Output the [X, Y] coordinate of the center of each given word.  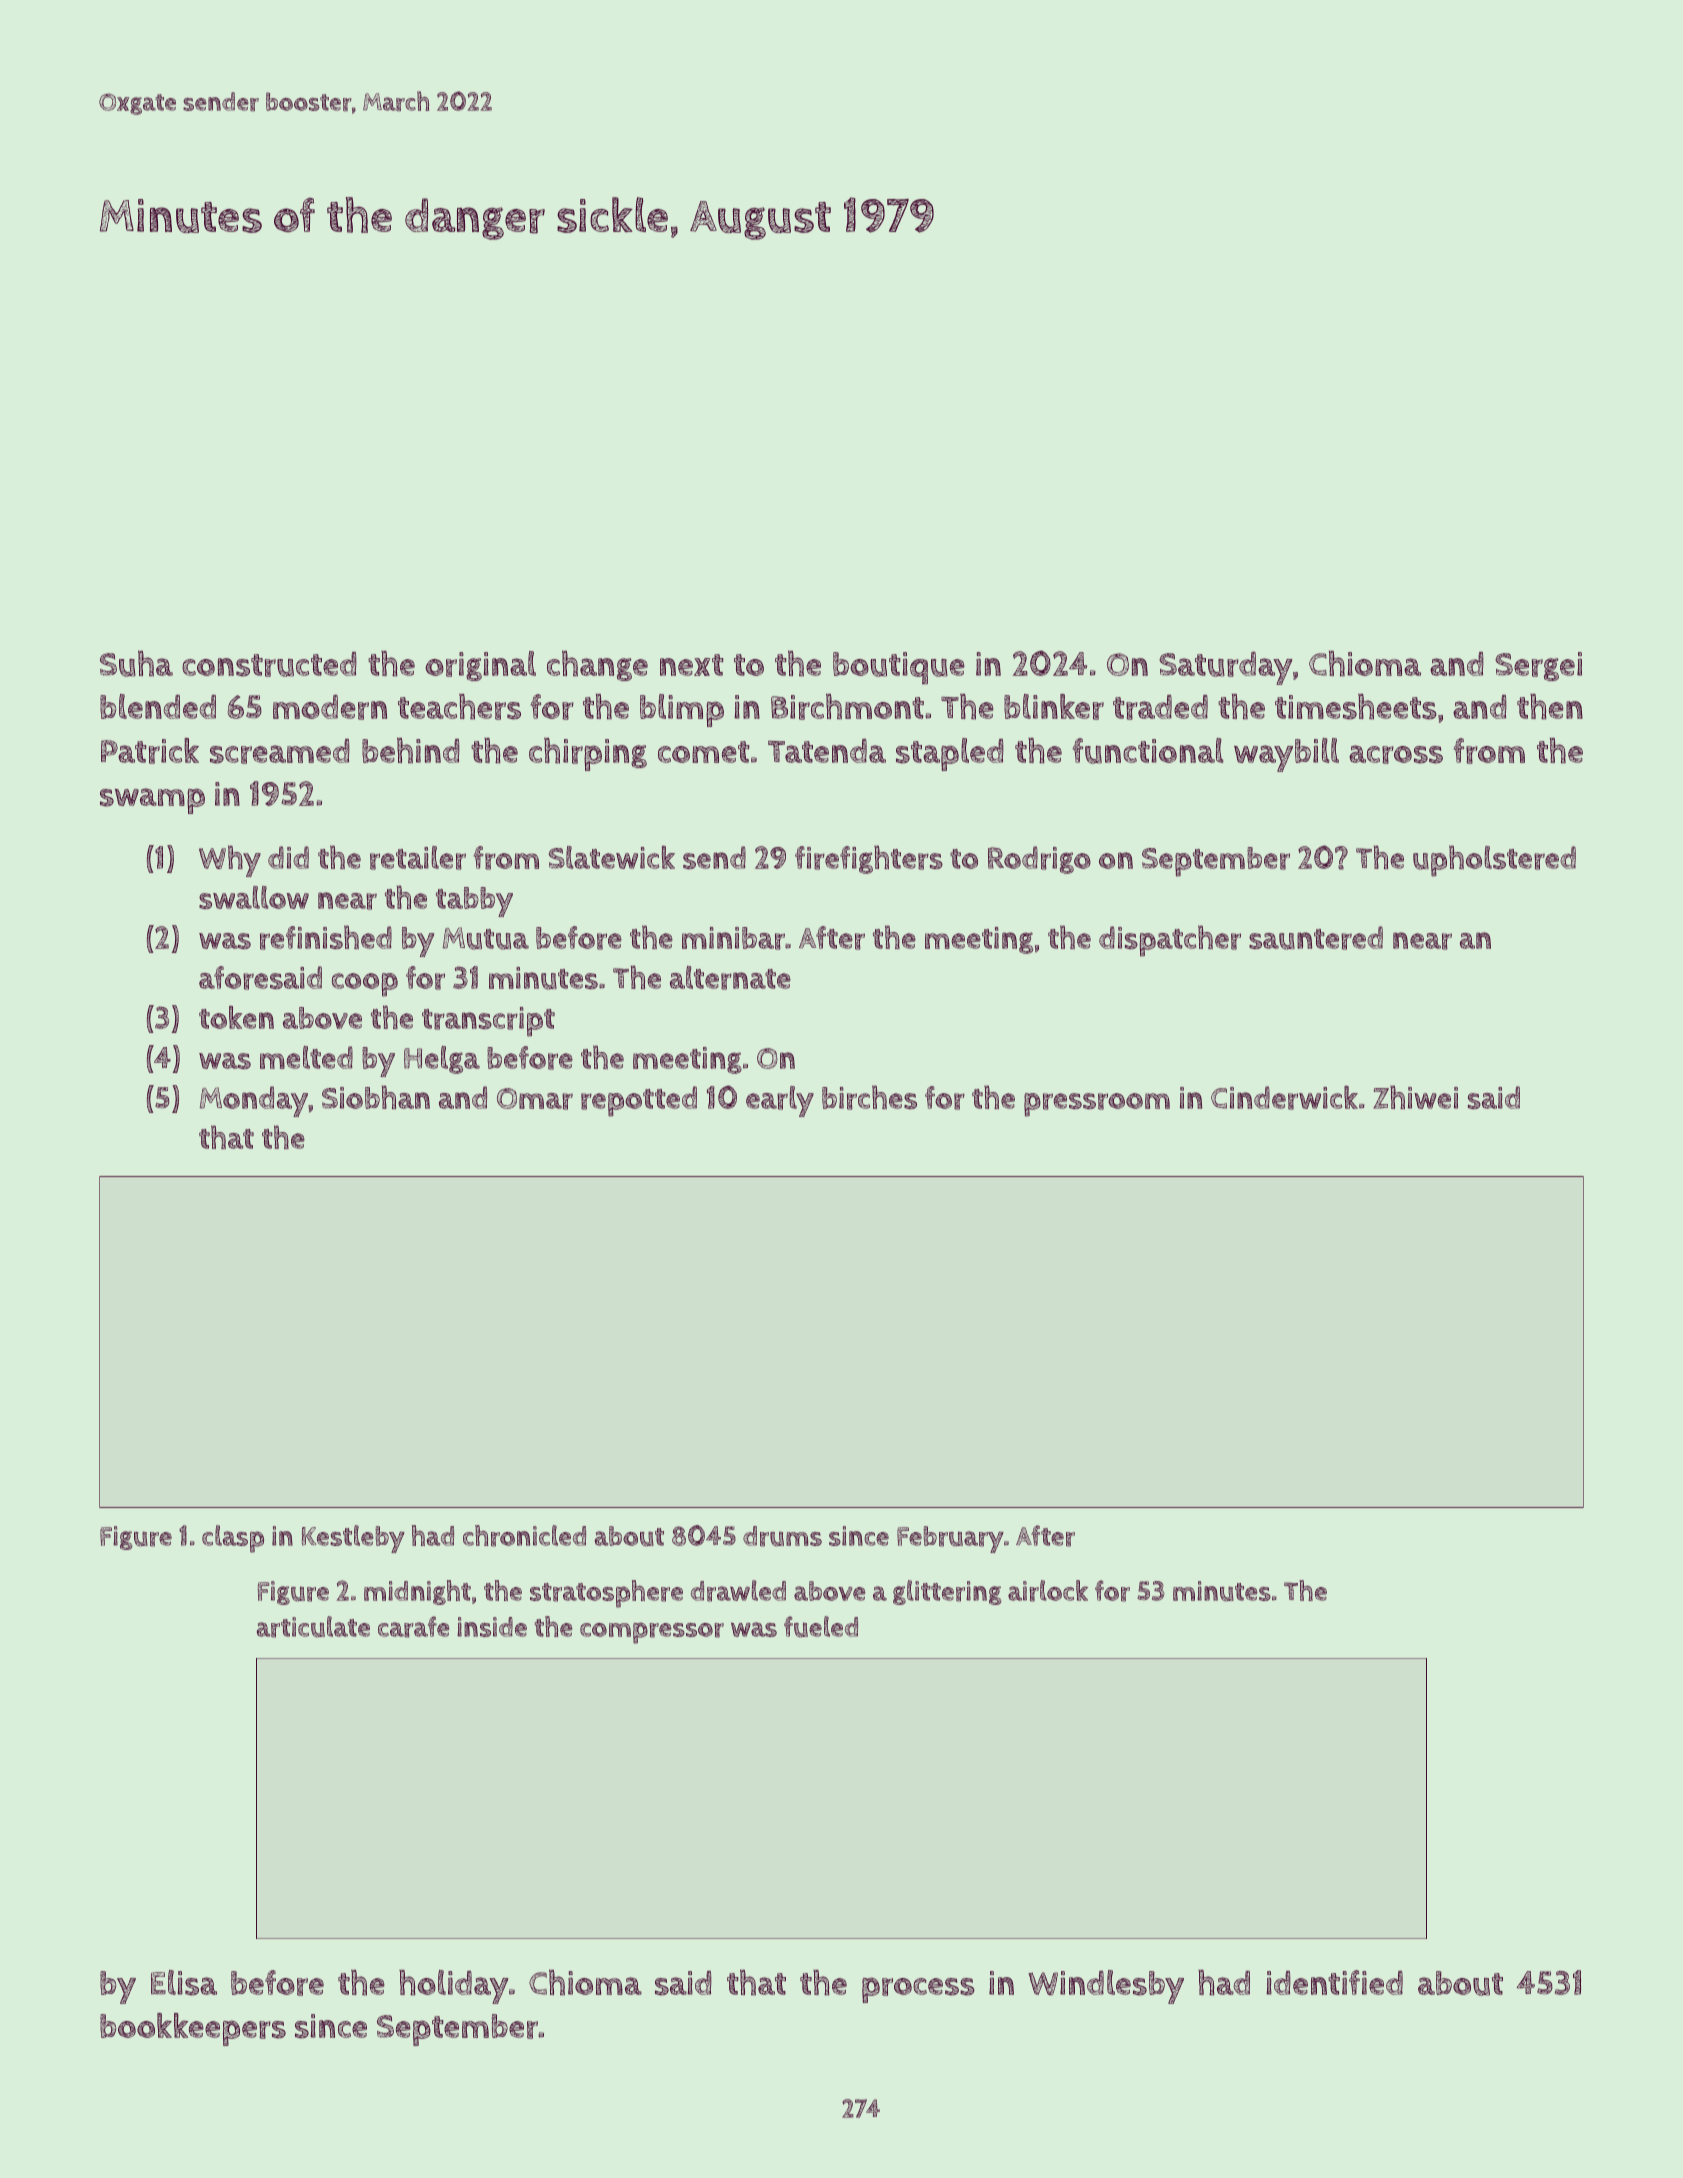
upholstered [1494, 861]
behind [411, 750]
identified [1334, 1982]
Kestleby [353, 1539]
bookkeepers [193, 2029]
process [918, 1990]
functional [1148, 751]
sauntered [1316, 938]
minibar [733, 938]
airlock [1048, 1591]
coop [365, 985]
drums [782, 1536]
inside [492, 1627]
